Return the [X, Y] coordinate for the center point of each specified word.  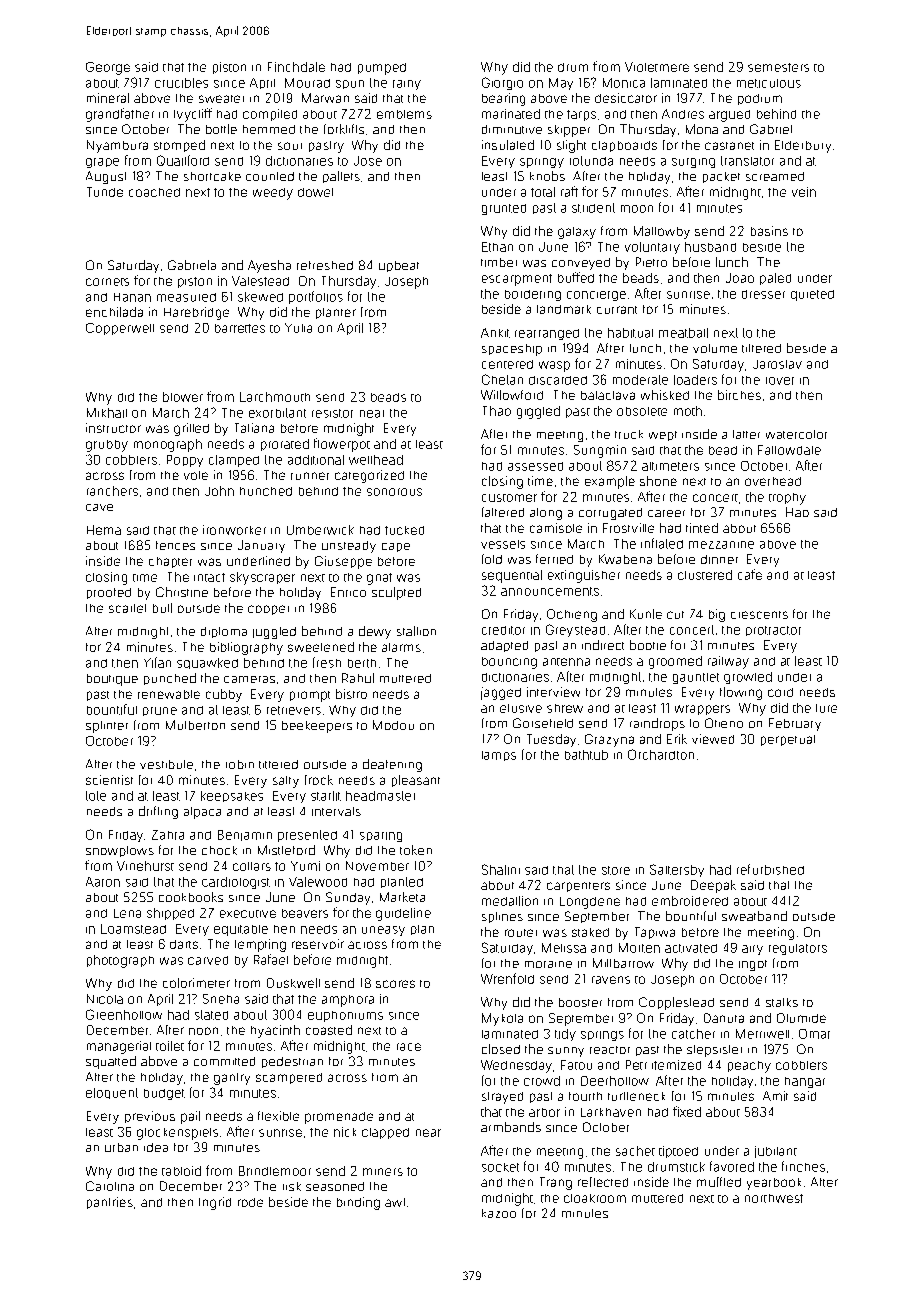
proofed [109, 593]
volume [715, 348]
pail [190, 1117]
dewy [375, 632]
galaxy [577, 233]
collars [252, 866]
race [409, 1047]
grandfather [120, 115]
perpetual [788, 740]
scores [395, 984]
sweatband [754, 916]
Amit [775, 1096]
